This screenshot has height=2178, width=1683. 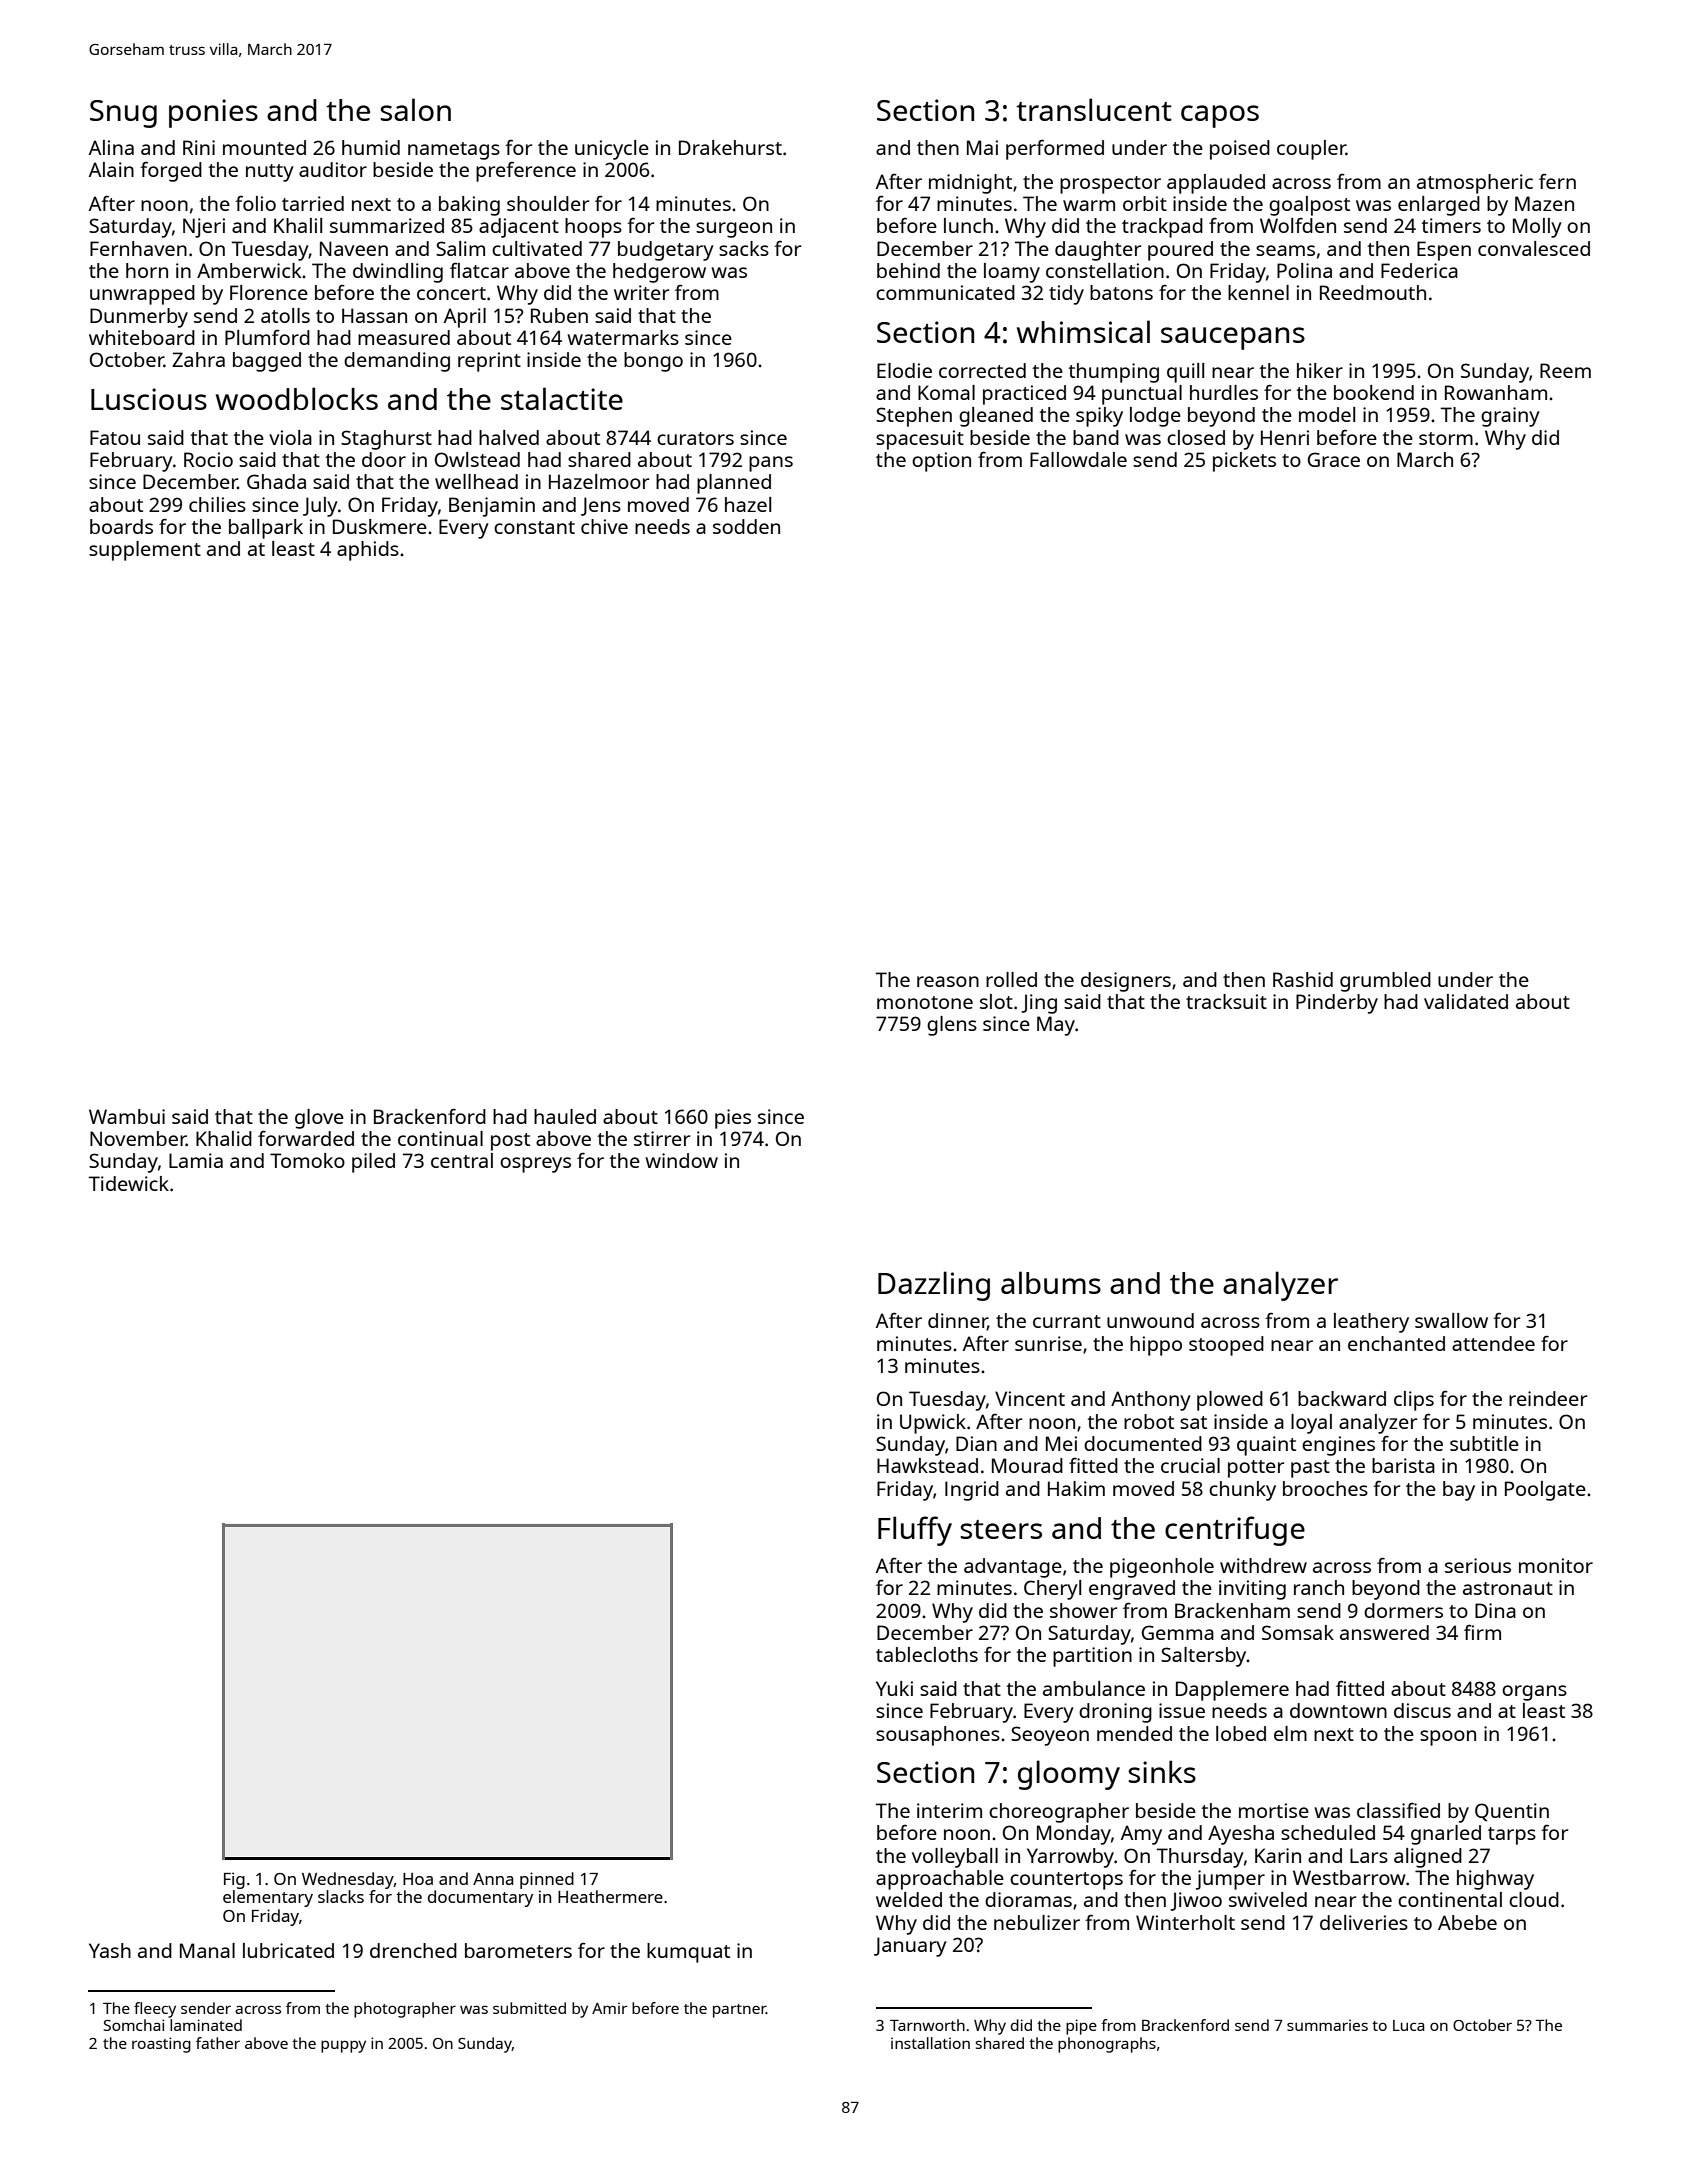 What do you see at coordinates (368, 551) in the screenshot?
I see `aphids` at bounding box center [368, 551].
